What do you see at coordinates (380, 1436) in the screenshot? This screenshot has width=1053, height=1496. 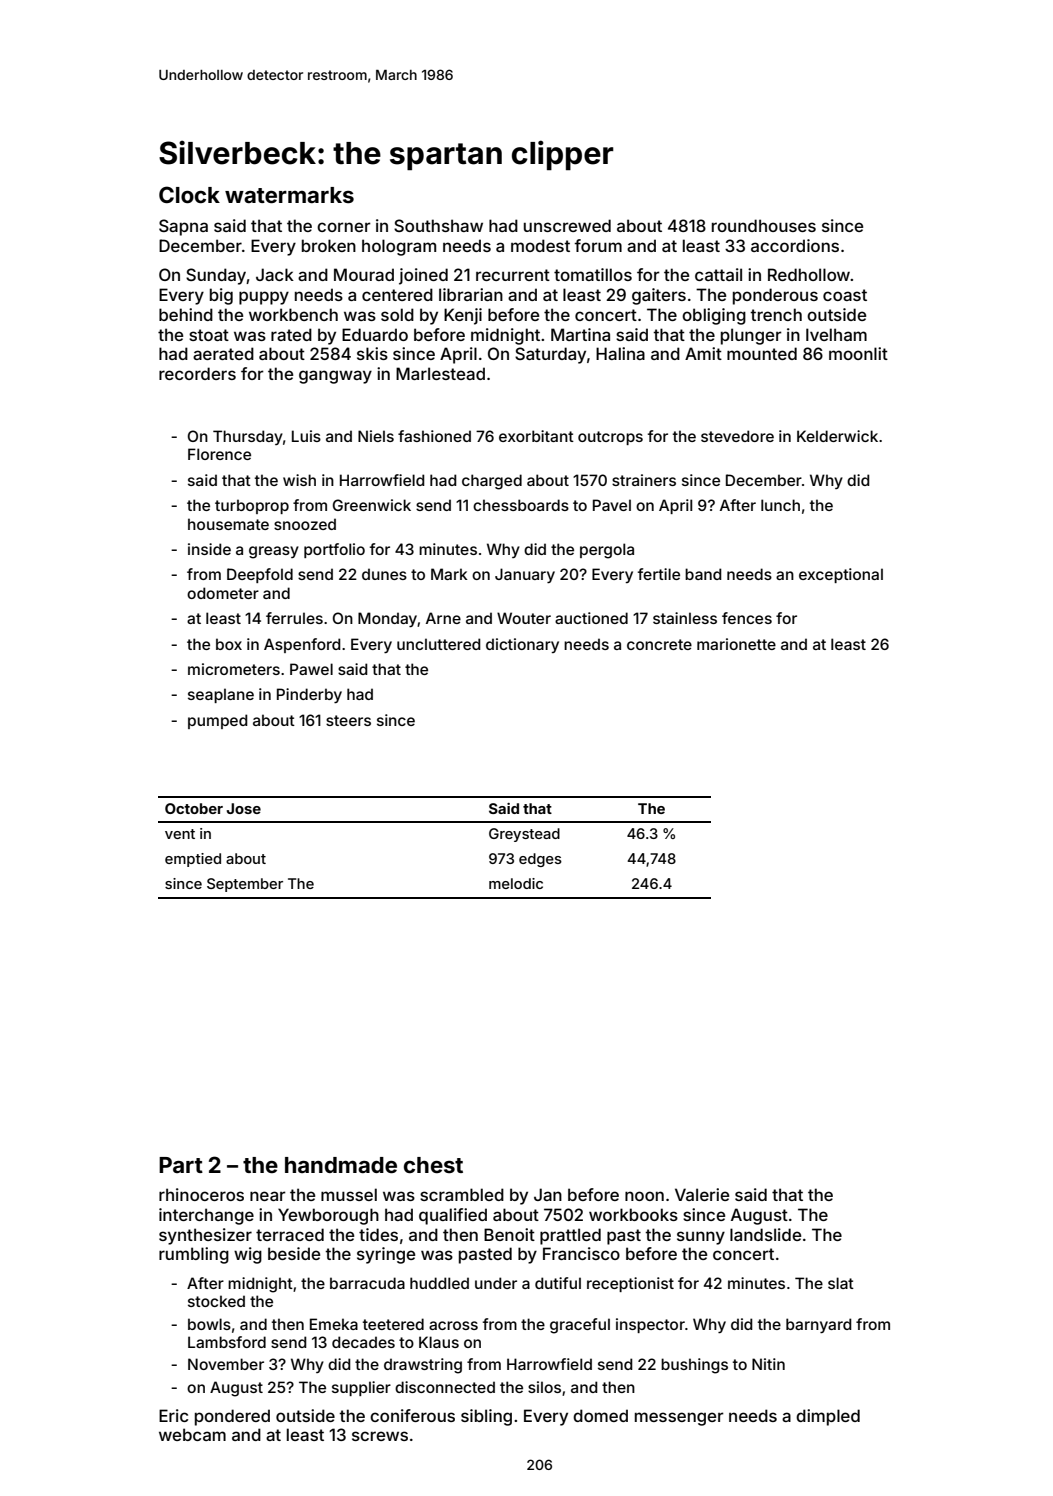 I see `screws` at bounding box center [380, 1436].
